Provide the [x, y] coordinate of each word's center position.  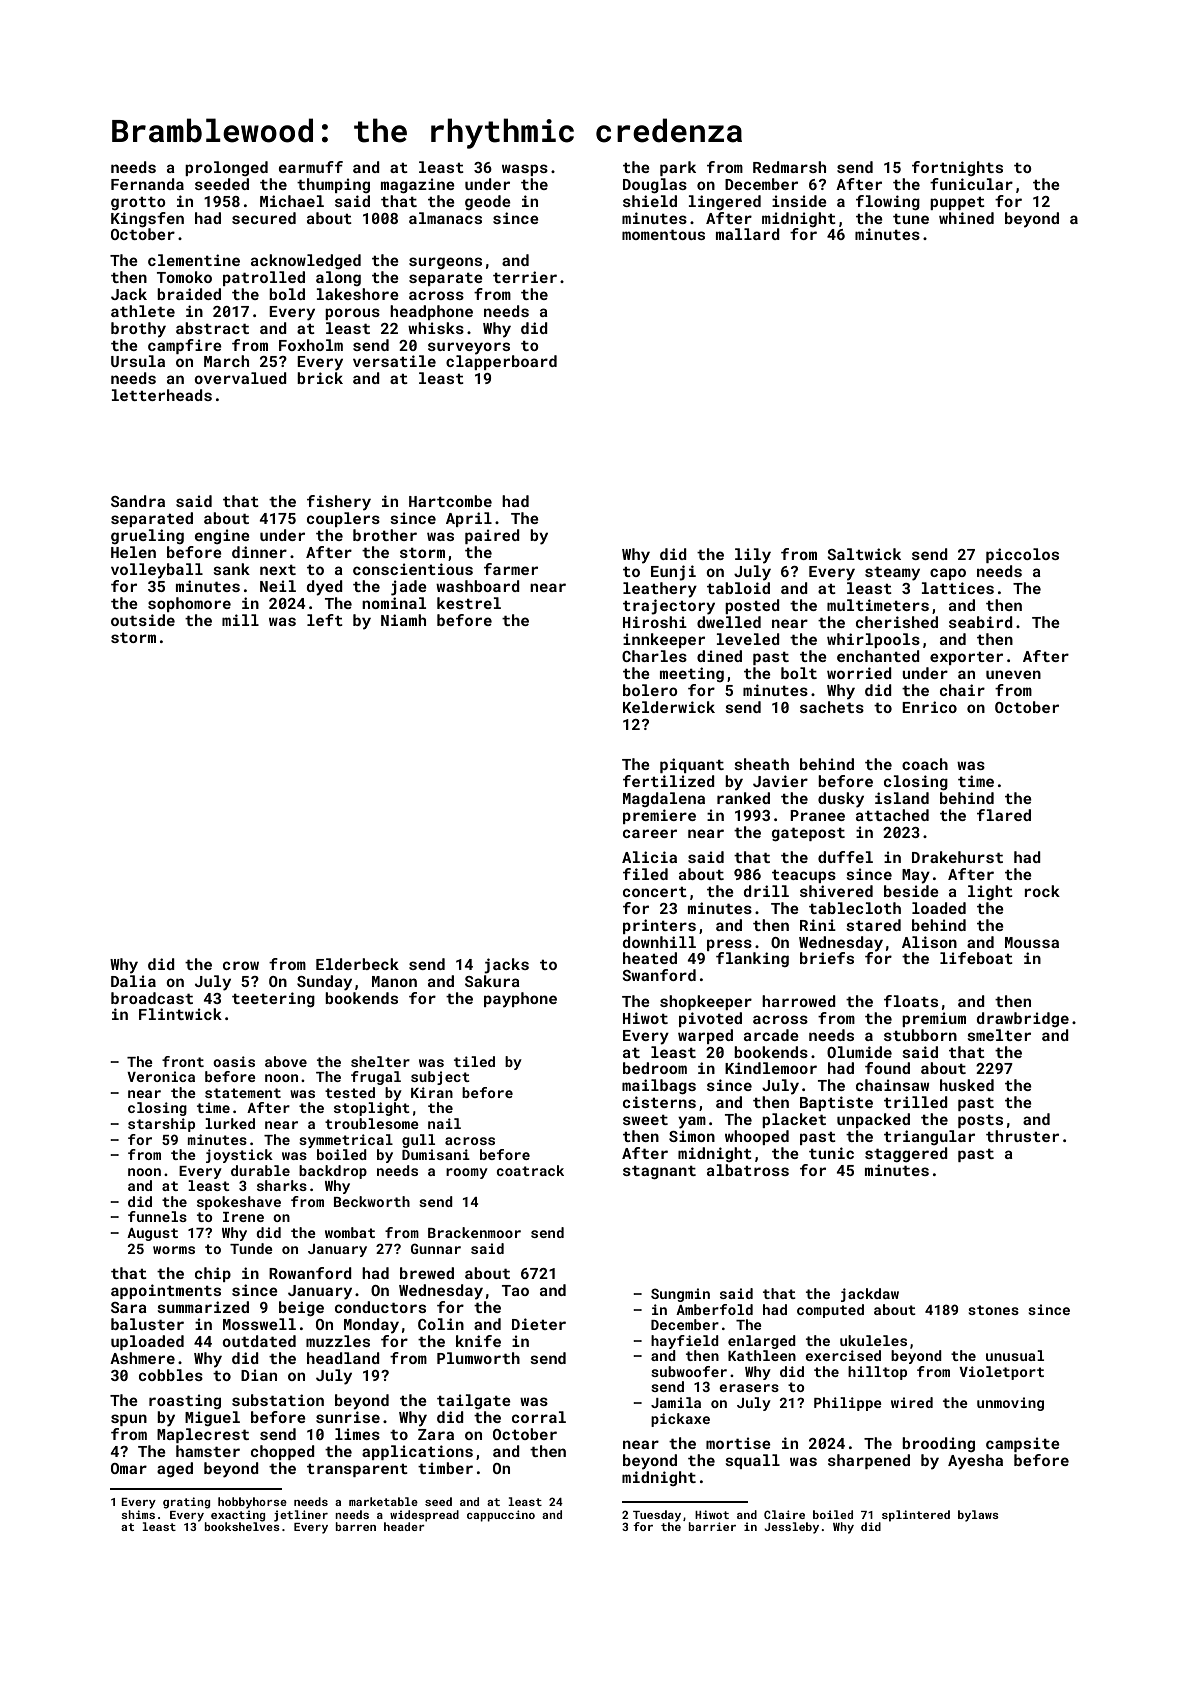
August [152, 1234]
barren [355, 1526]
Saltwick [864, 554]
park [678, 168]
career [650, 833]
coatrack [530, 1170]
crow [241, 965]
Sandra [138, 501]
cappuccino [501, 1516]
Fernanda [147, 184]
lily [753, 556]
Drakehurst [957, 857]
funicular [971, 184]
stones [993, 1310]
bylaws [978, 1516]
